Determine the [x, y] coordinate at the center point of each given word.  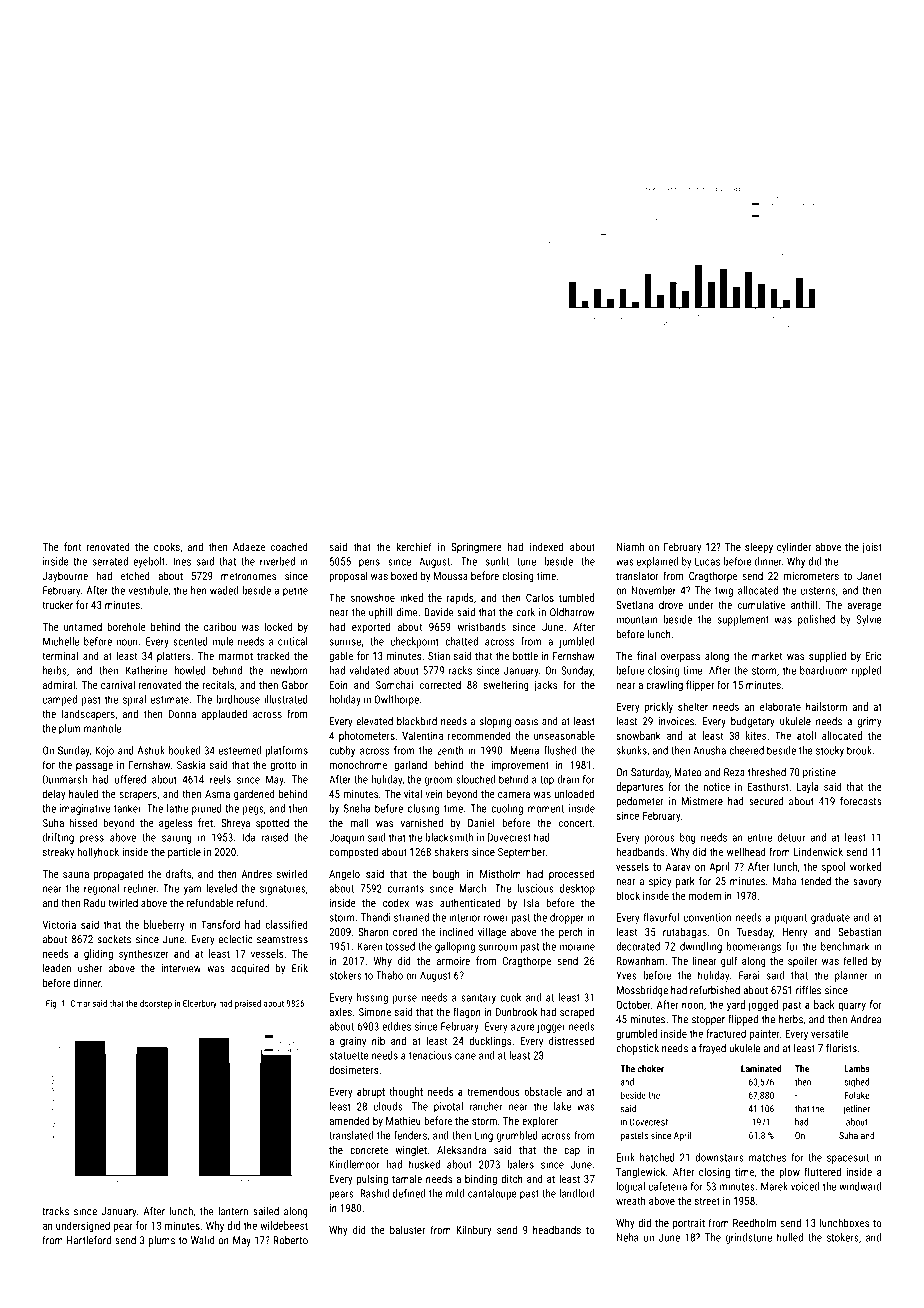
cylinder [794, 548]
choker [651, 1069]
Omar [80, 1003]
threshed [766, 772]
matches [767, 1157]
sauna [76, 875]
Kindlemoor [355, 1164]
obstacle [543, 1091]
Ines [182, 561]
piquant [790, 918]
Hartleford [89, 1240]
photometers [367, 736]
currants [406, 889]
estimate [170, 699]
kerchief [414, 546]
